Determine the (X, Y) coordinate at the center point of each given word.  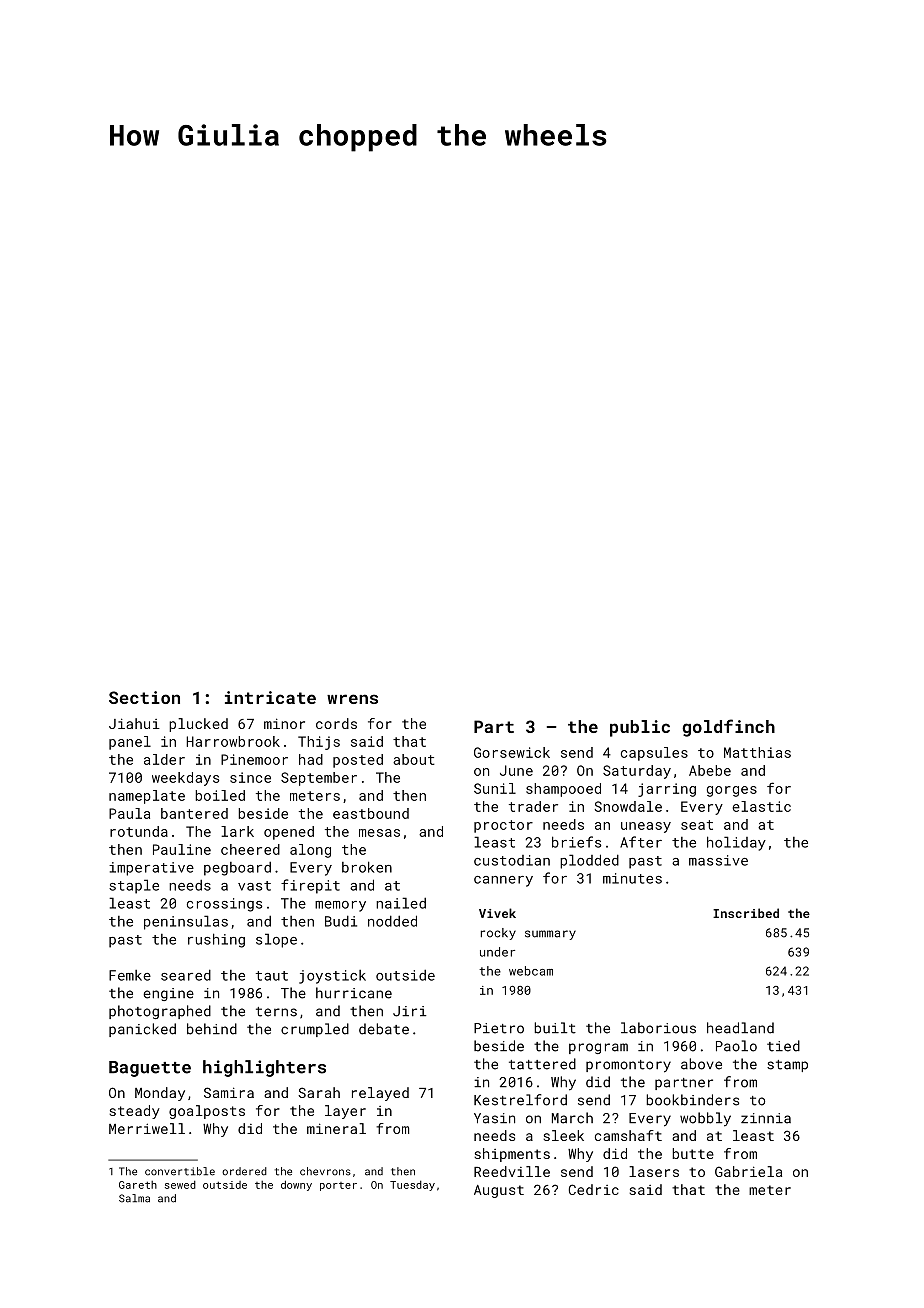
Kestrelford (520, 1100)
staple (134, 886)
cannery (503, 881)
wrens (352, 699)
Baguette (150, 1069)
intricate (270, 697)
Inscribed (746, 913)
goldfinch (728, 728)
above (701, 1064)
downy (296, 1185)
